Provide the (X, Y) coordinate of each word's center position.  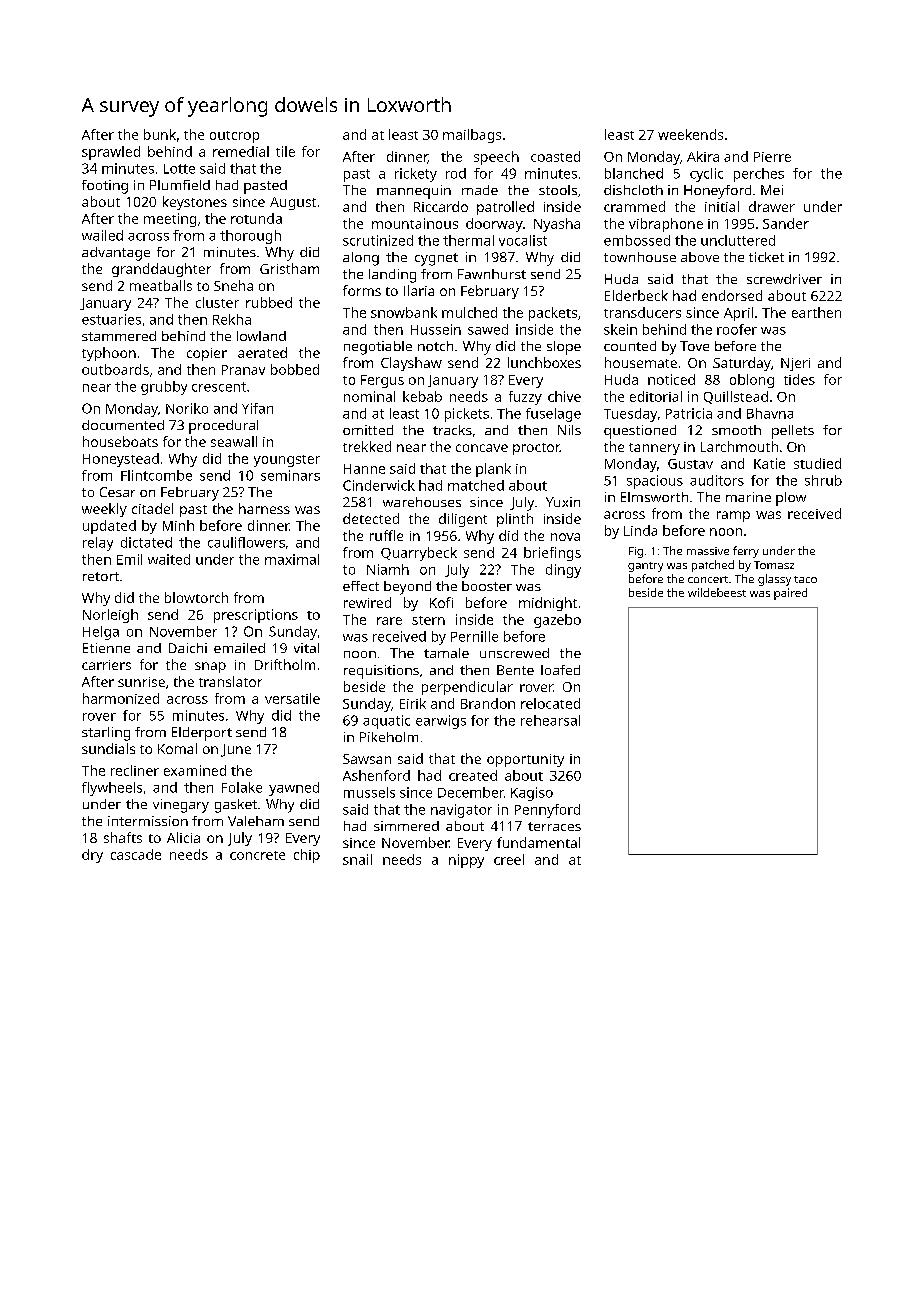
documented (123, 425)
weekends (690, 134)
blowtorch (196, 597)
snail (357, 859)
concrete (257, 855)
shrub (823, 480)
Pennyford (547, 811)
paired (790, 594)
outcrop (234, 137)
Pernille (474, 636)
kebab (422, 396)
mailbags (472, 136)
